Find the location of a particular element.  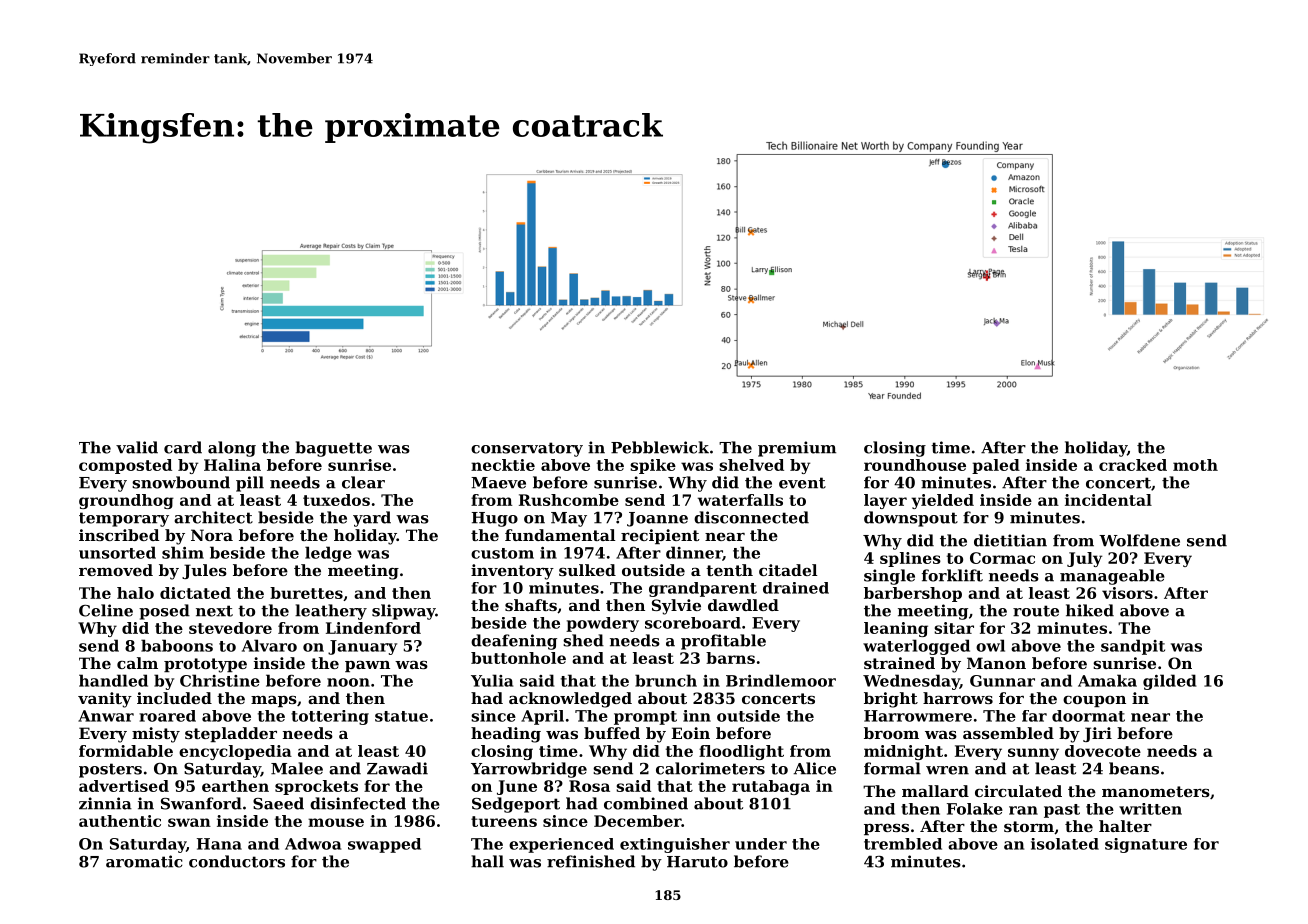

halter is located at coordinates (1125, 826).
